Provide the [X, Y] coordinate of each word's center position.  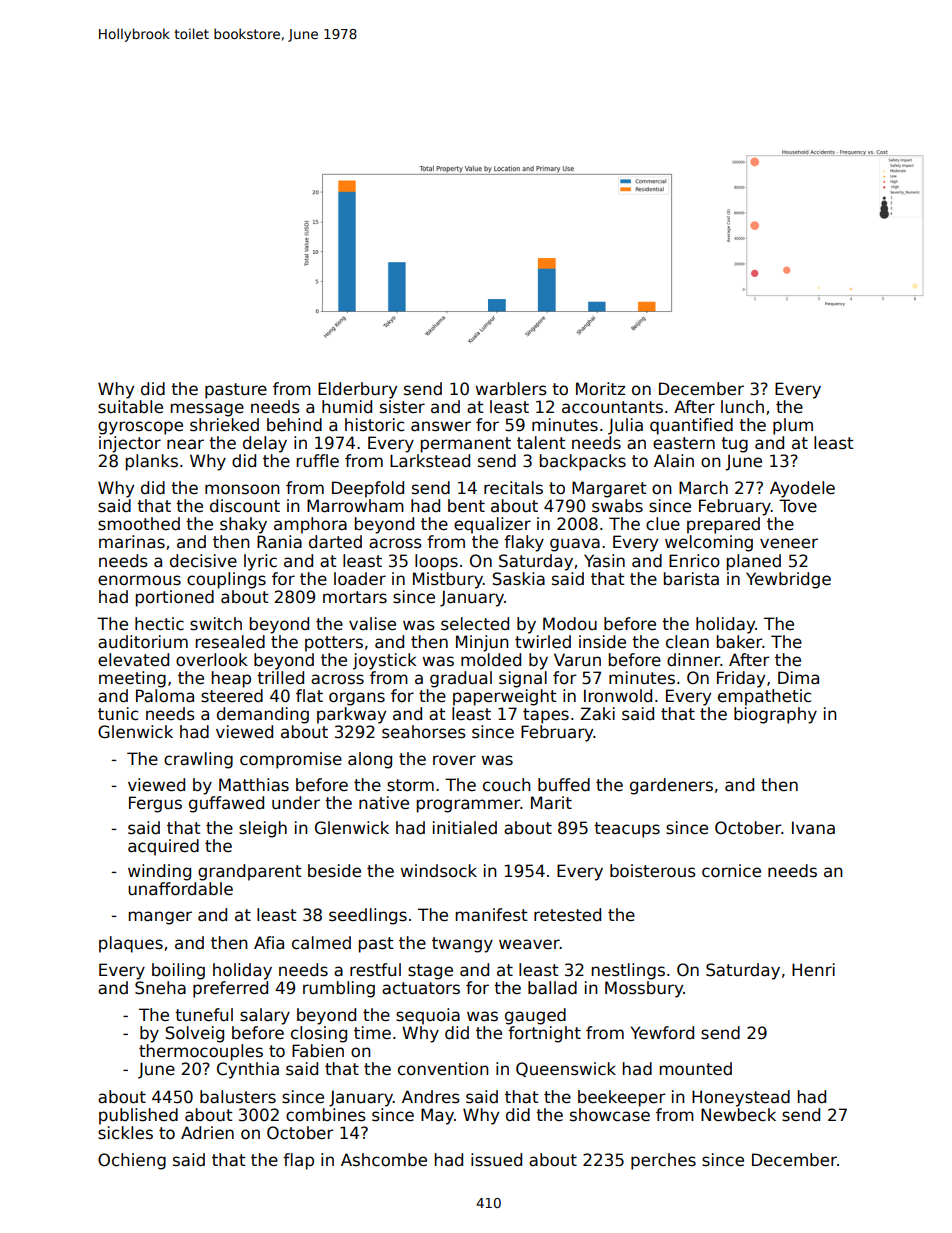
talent [541, 443]
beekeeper [622, 1098]
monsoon [242, 489]
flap [298, 1161]
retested [567, 915]
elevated [133, 660]
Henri [813, 970]
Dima [798, 678]
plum [793, 426]
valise [372, 624]
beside [334, 871]
